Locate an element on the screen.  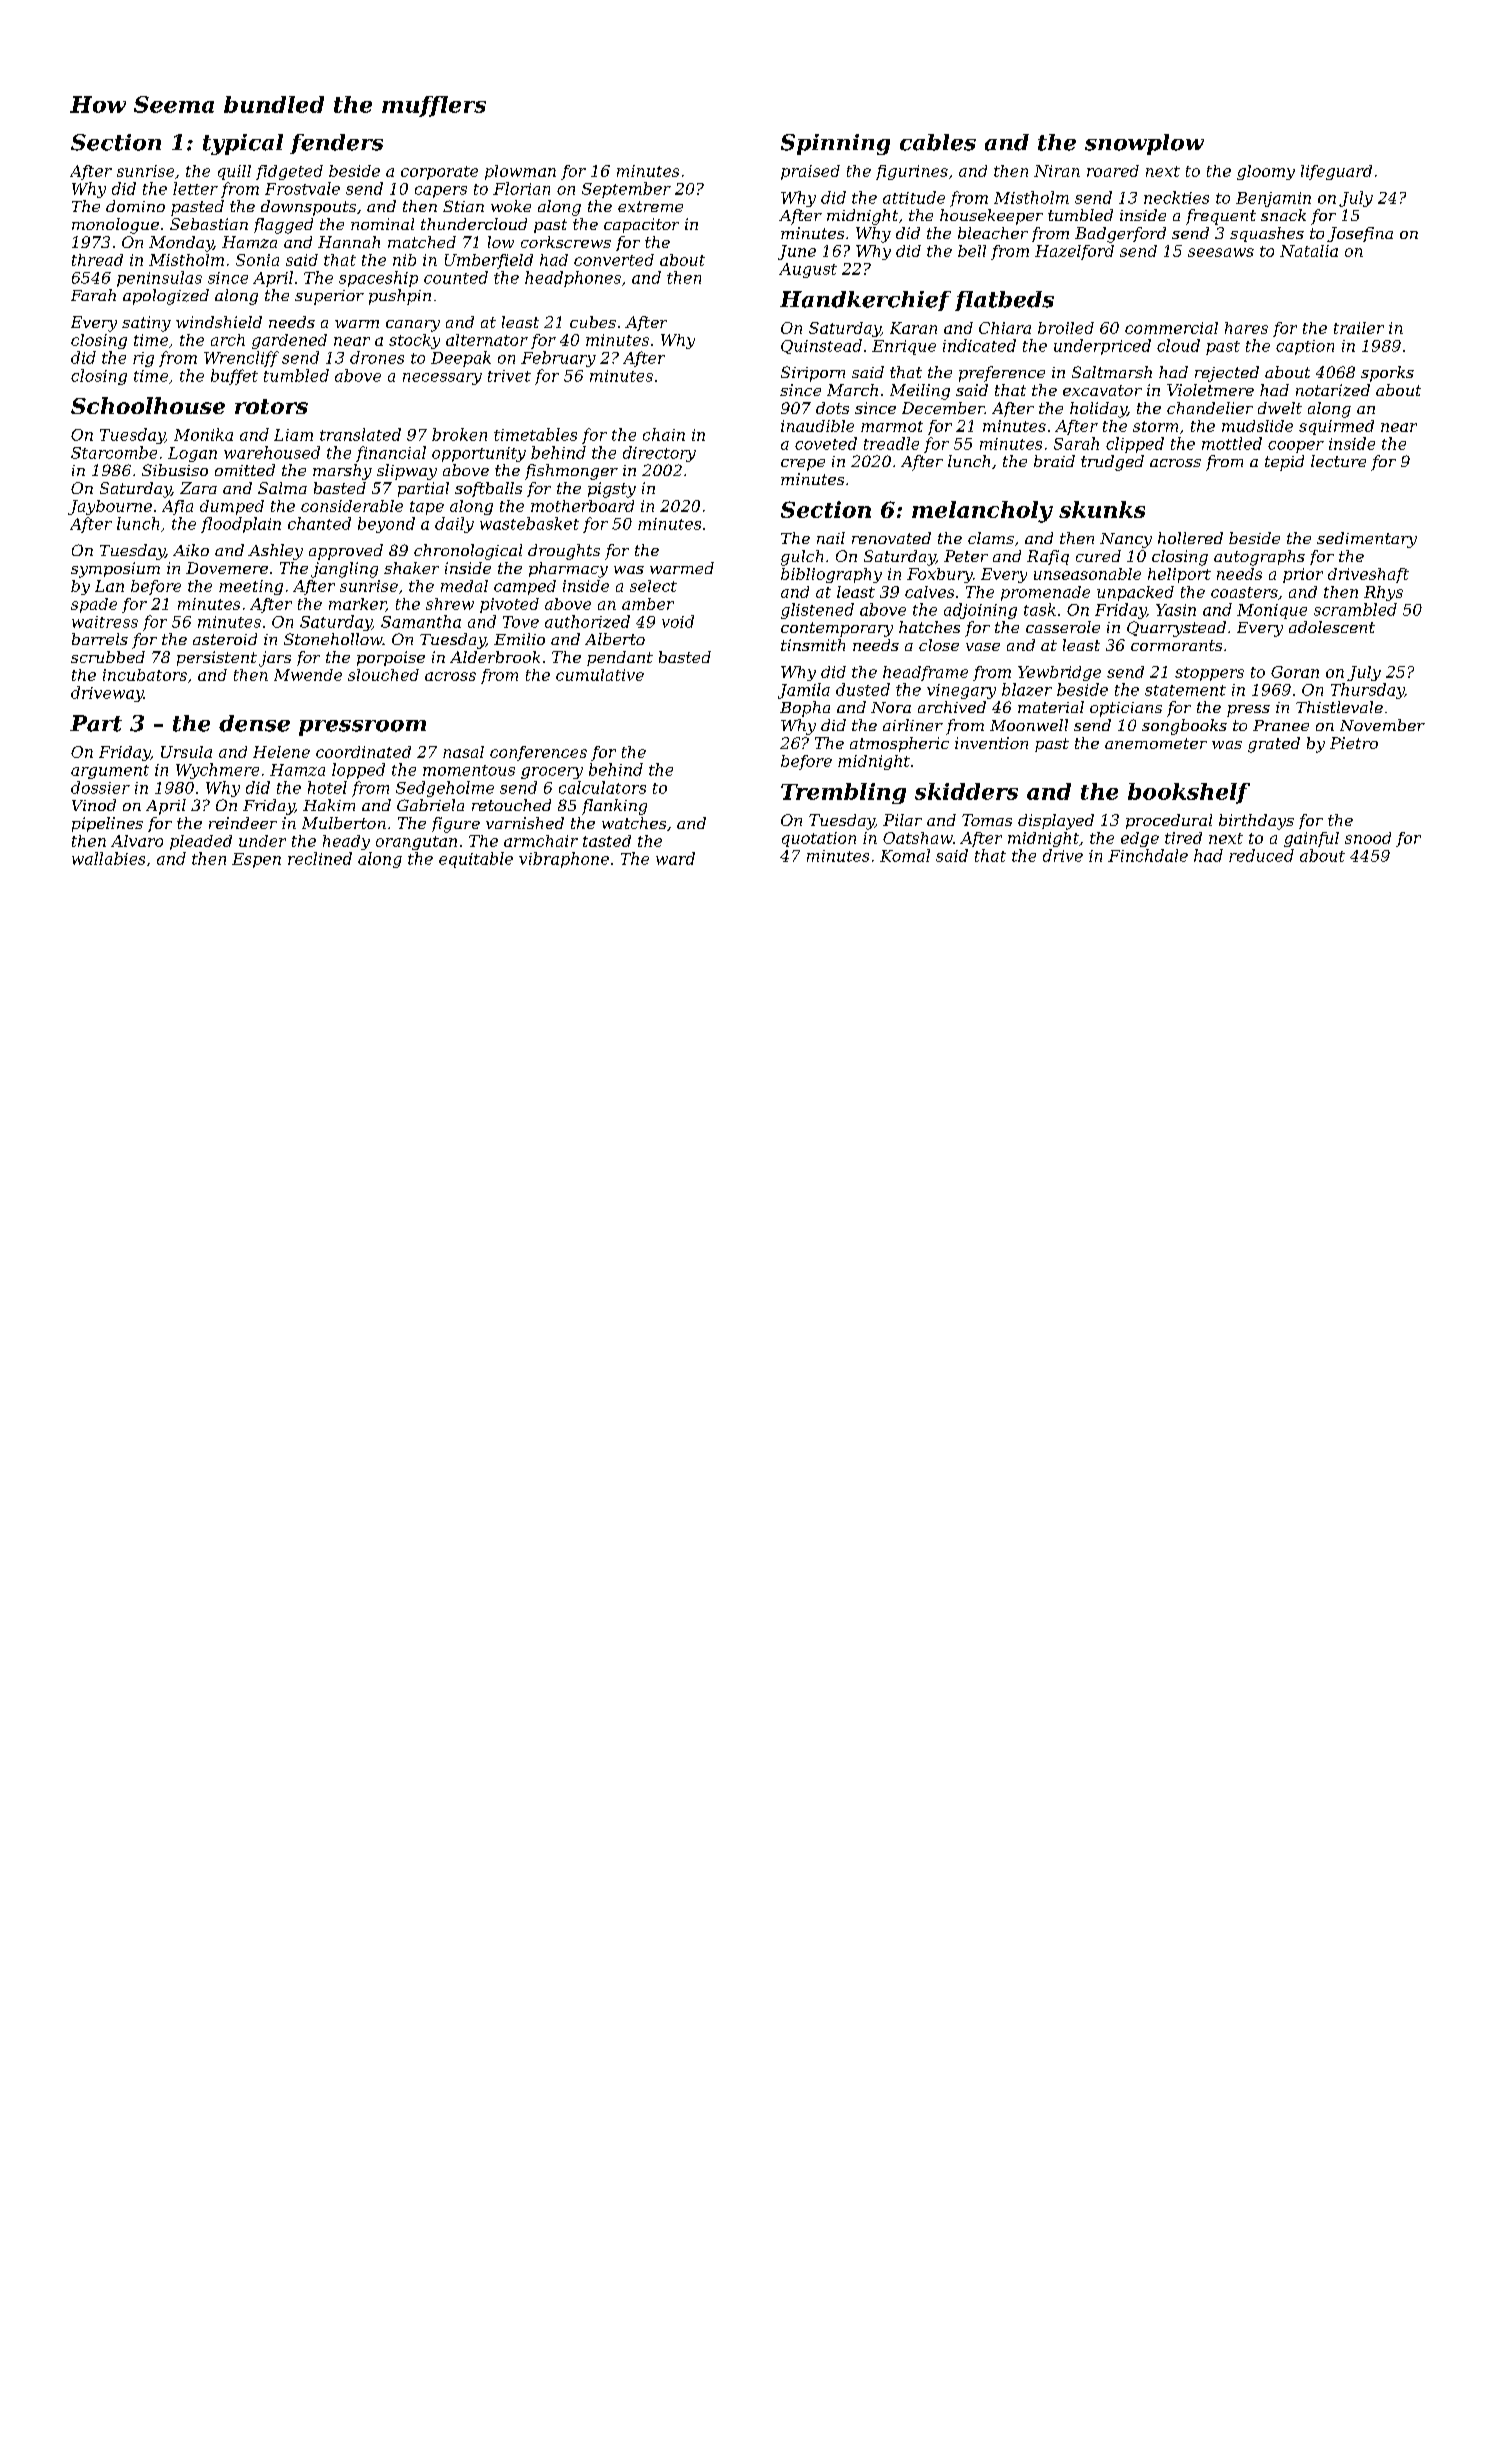
trailer is located at coordinates (1359, 328).
